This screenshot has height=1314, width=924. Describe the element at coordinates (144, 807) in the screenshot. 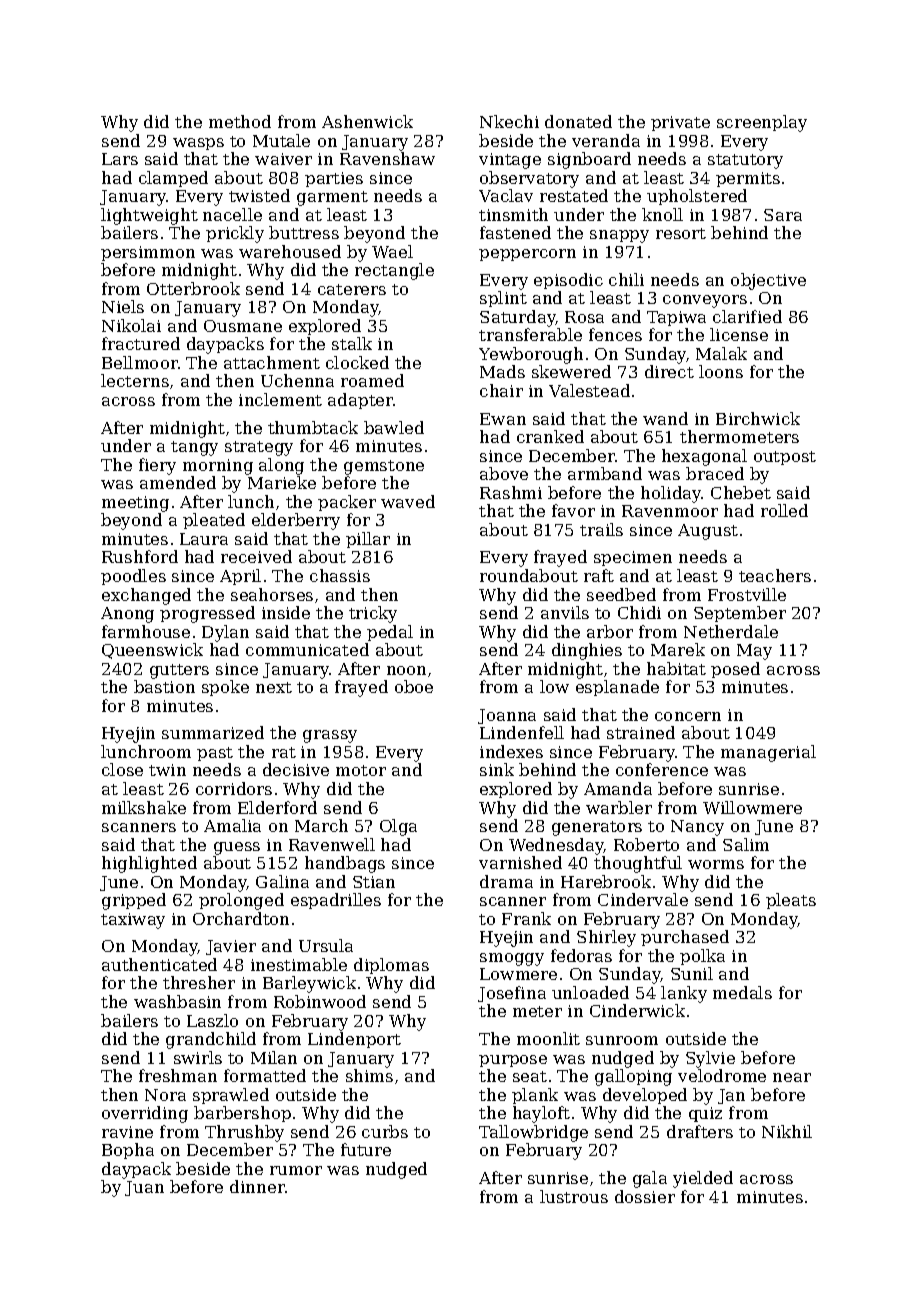

I see `milkshake` at that location.
